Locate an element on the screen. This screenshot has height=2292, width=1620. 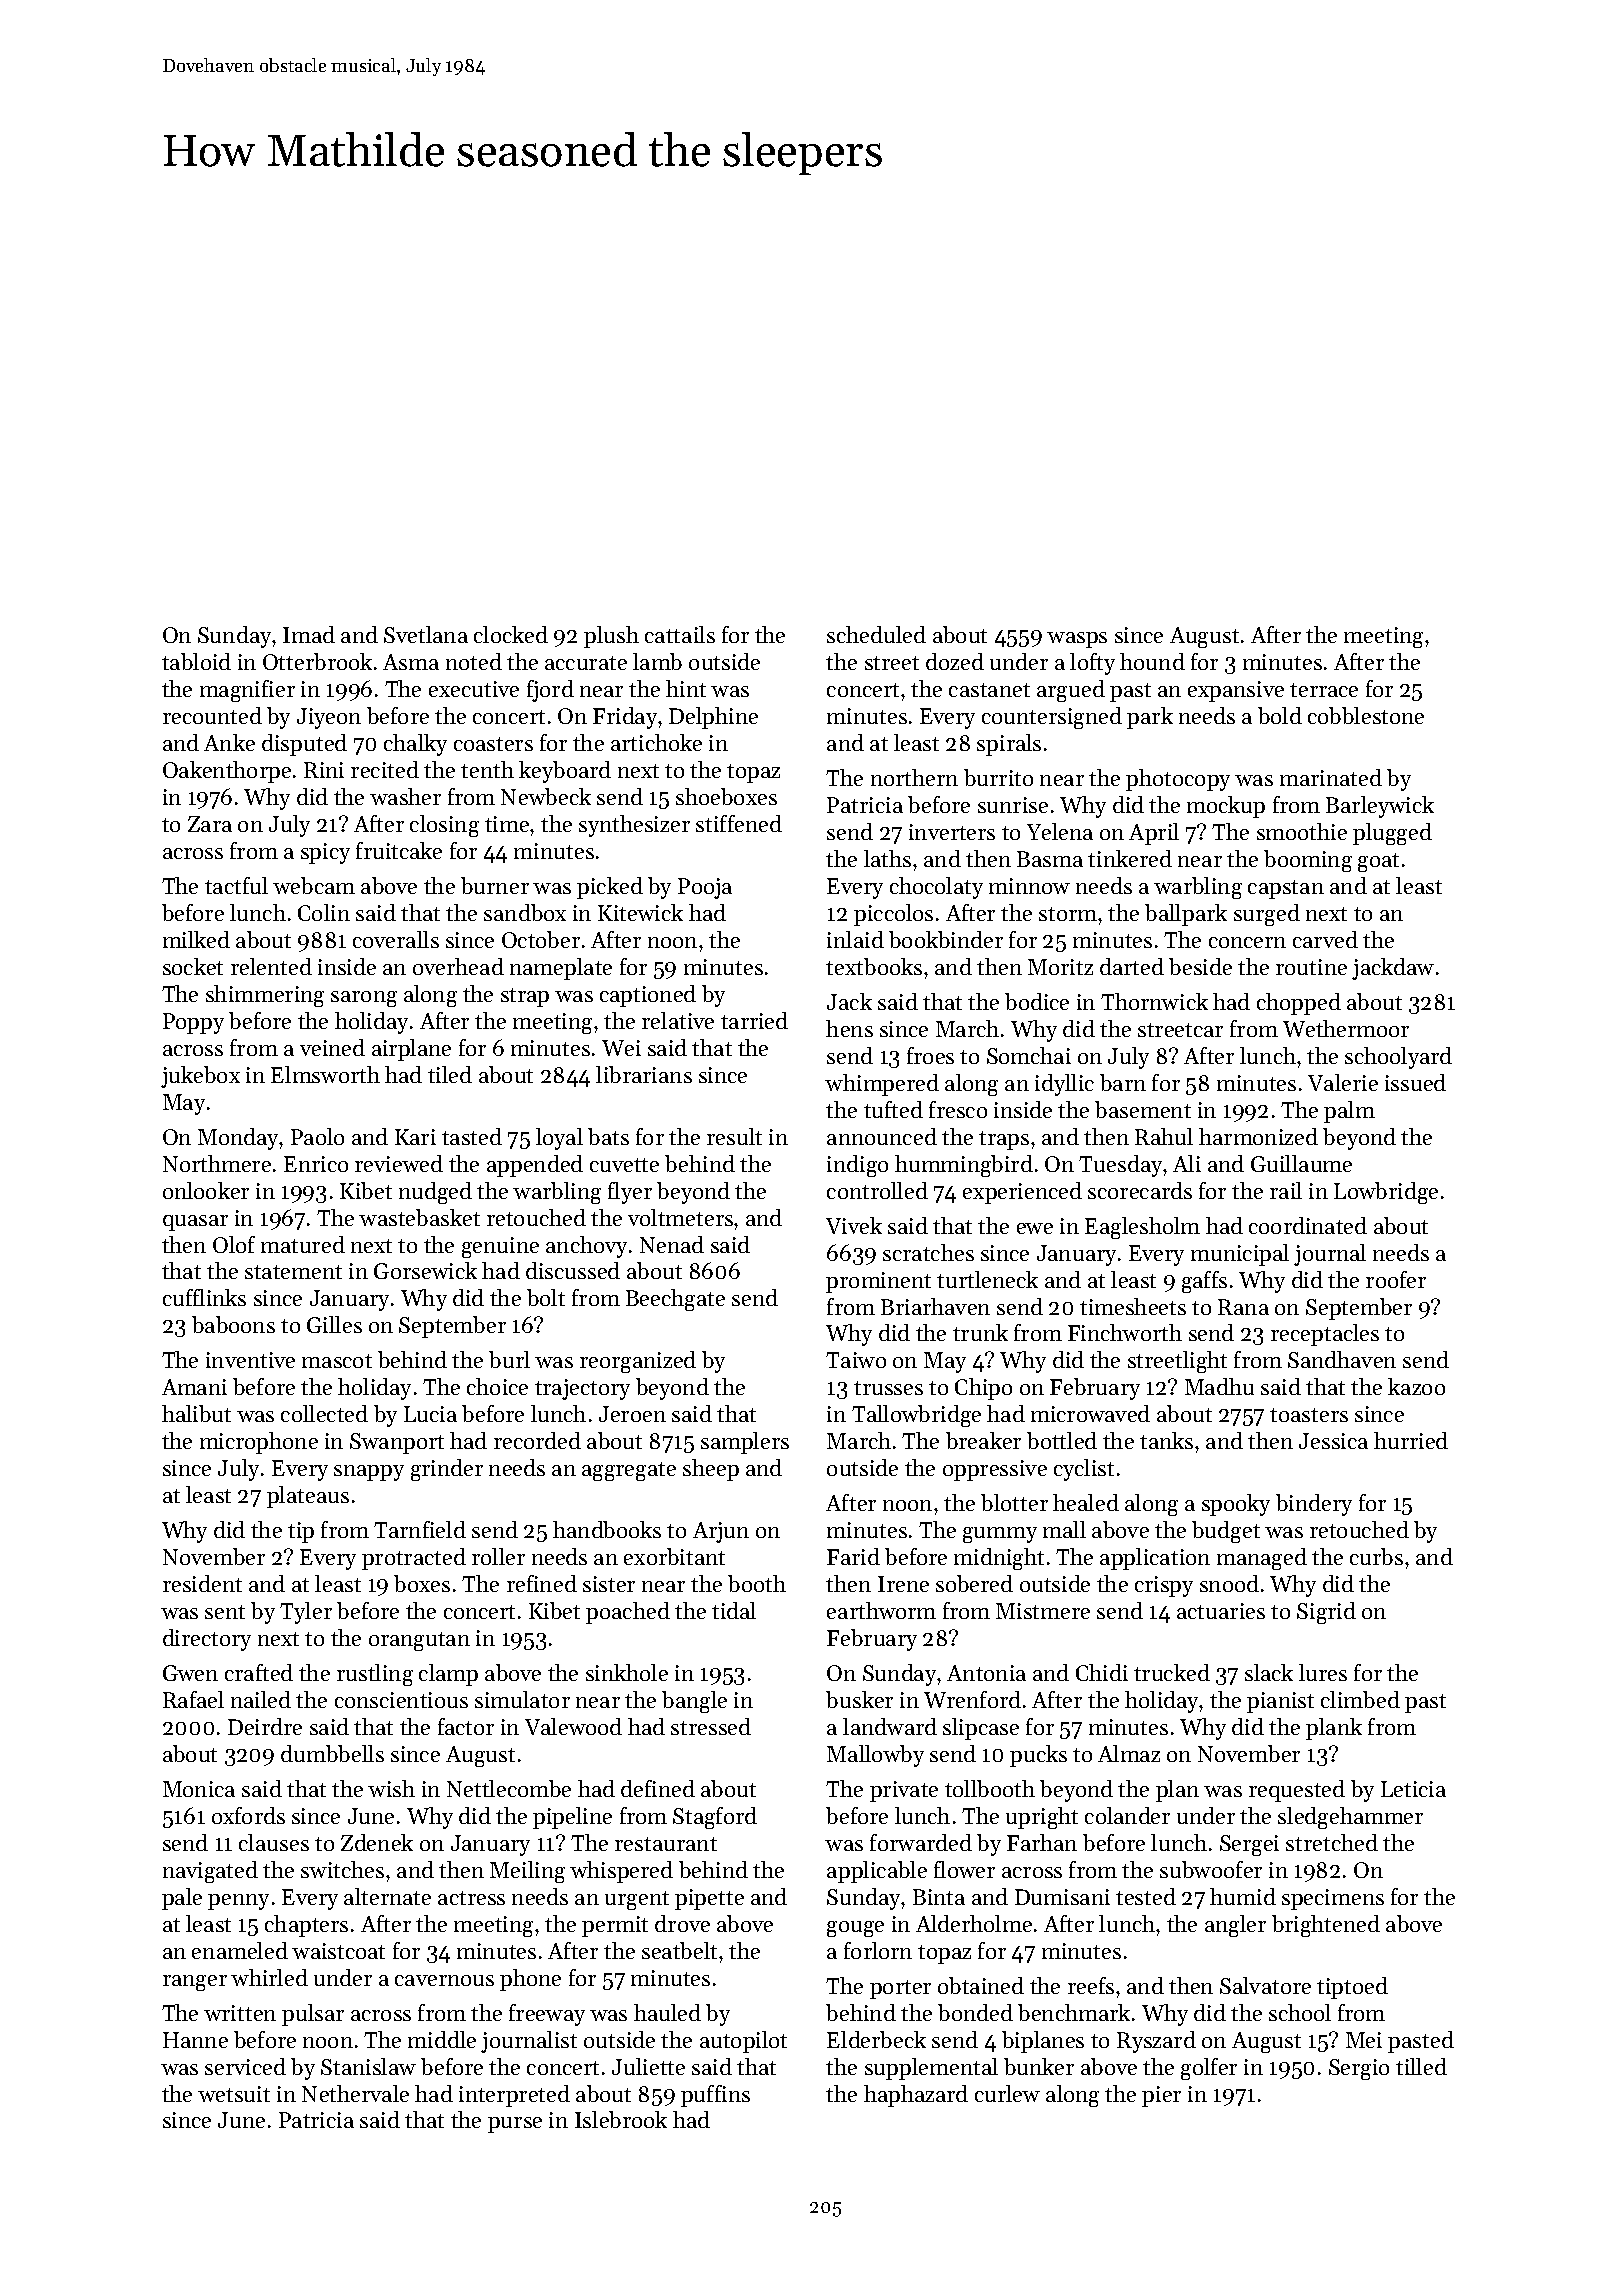
terrace is located at coordinates (1324, 690).
